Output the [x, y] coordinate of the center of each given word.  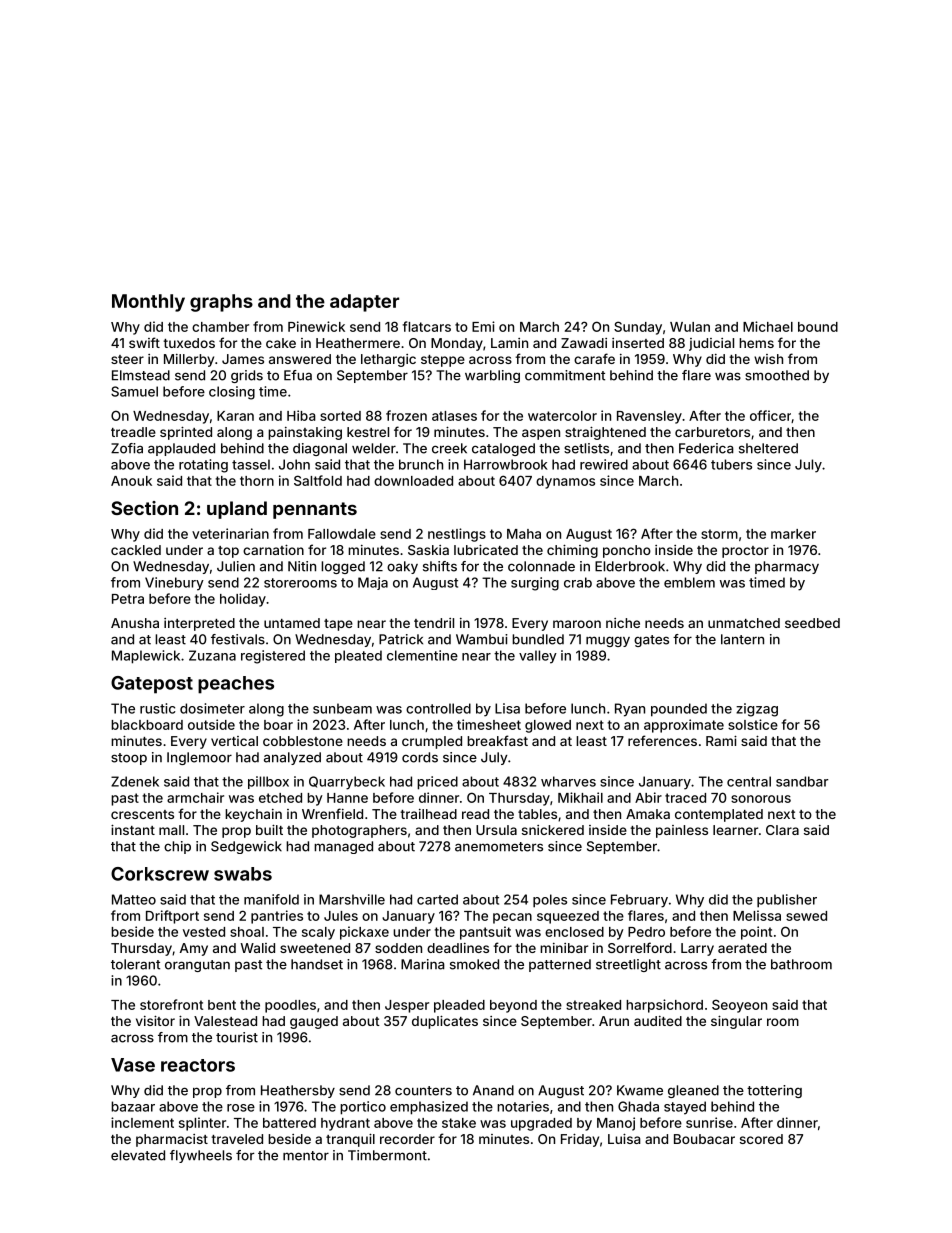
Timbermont [387, 1155]
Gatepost [152, 685]
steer [127, 359]
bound [818, 327]
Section [144, 508]
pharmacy [787, 567]
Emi [483, 326]
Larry [697, 949]
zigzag [757, 710]
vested [204, 932]
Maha [524, 534]
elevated [138, 1155]
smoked [474, 964]
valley [538, 657]
